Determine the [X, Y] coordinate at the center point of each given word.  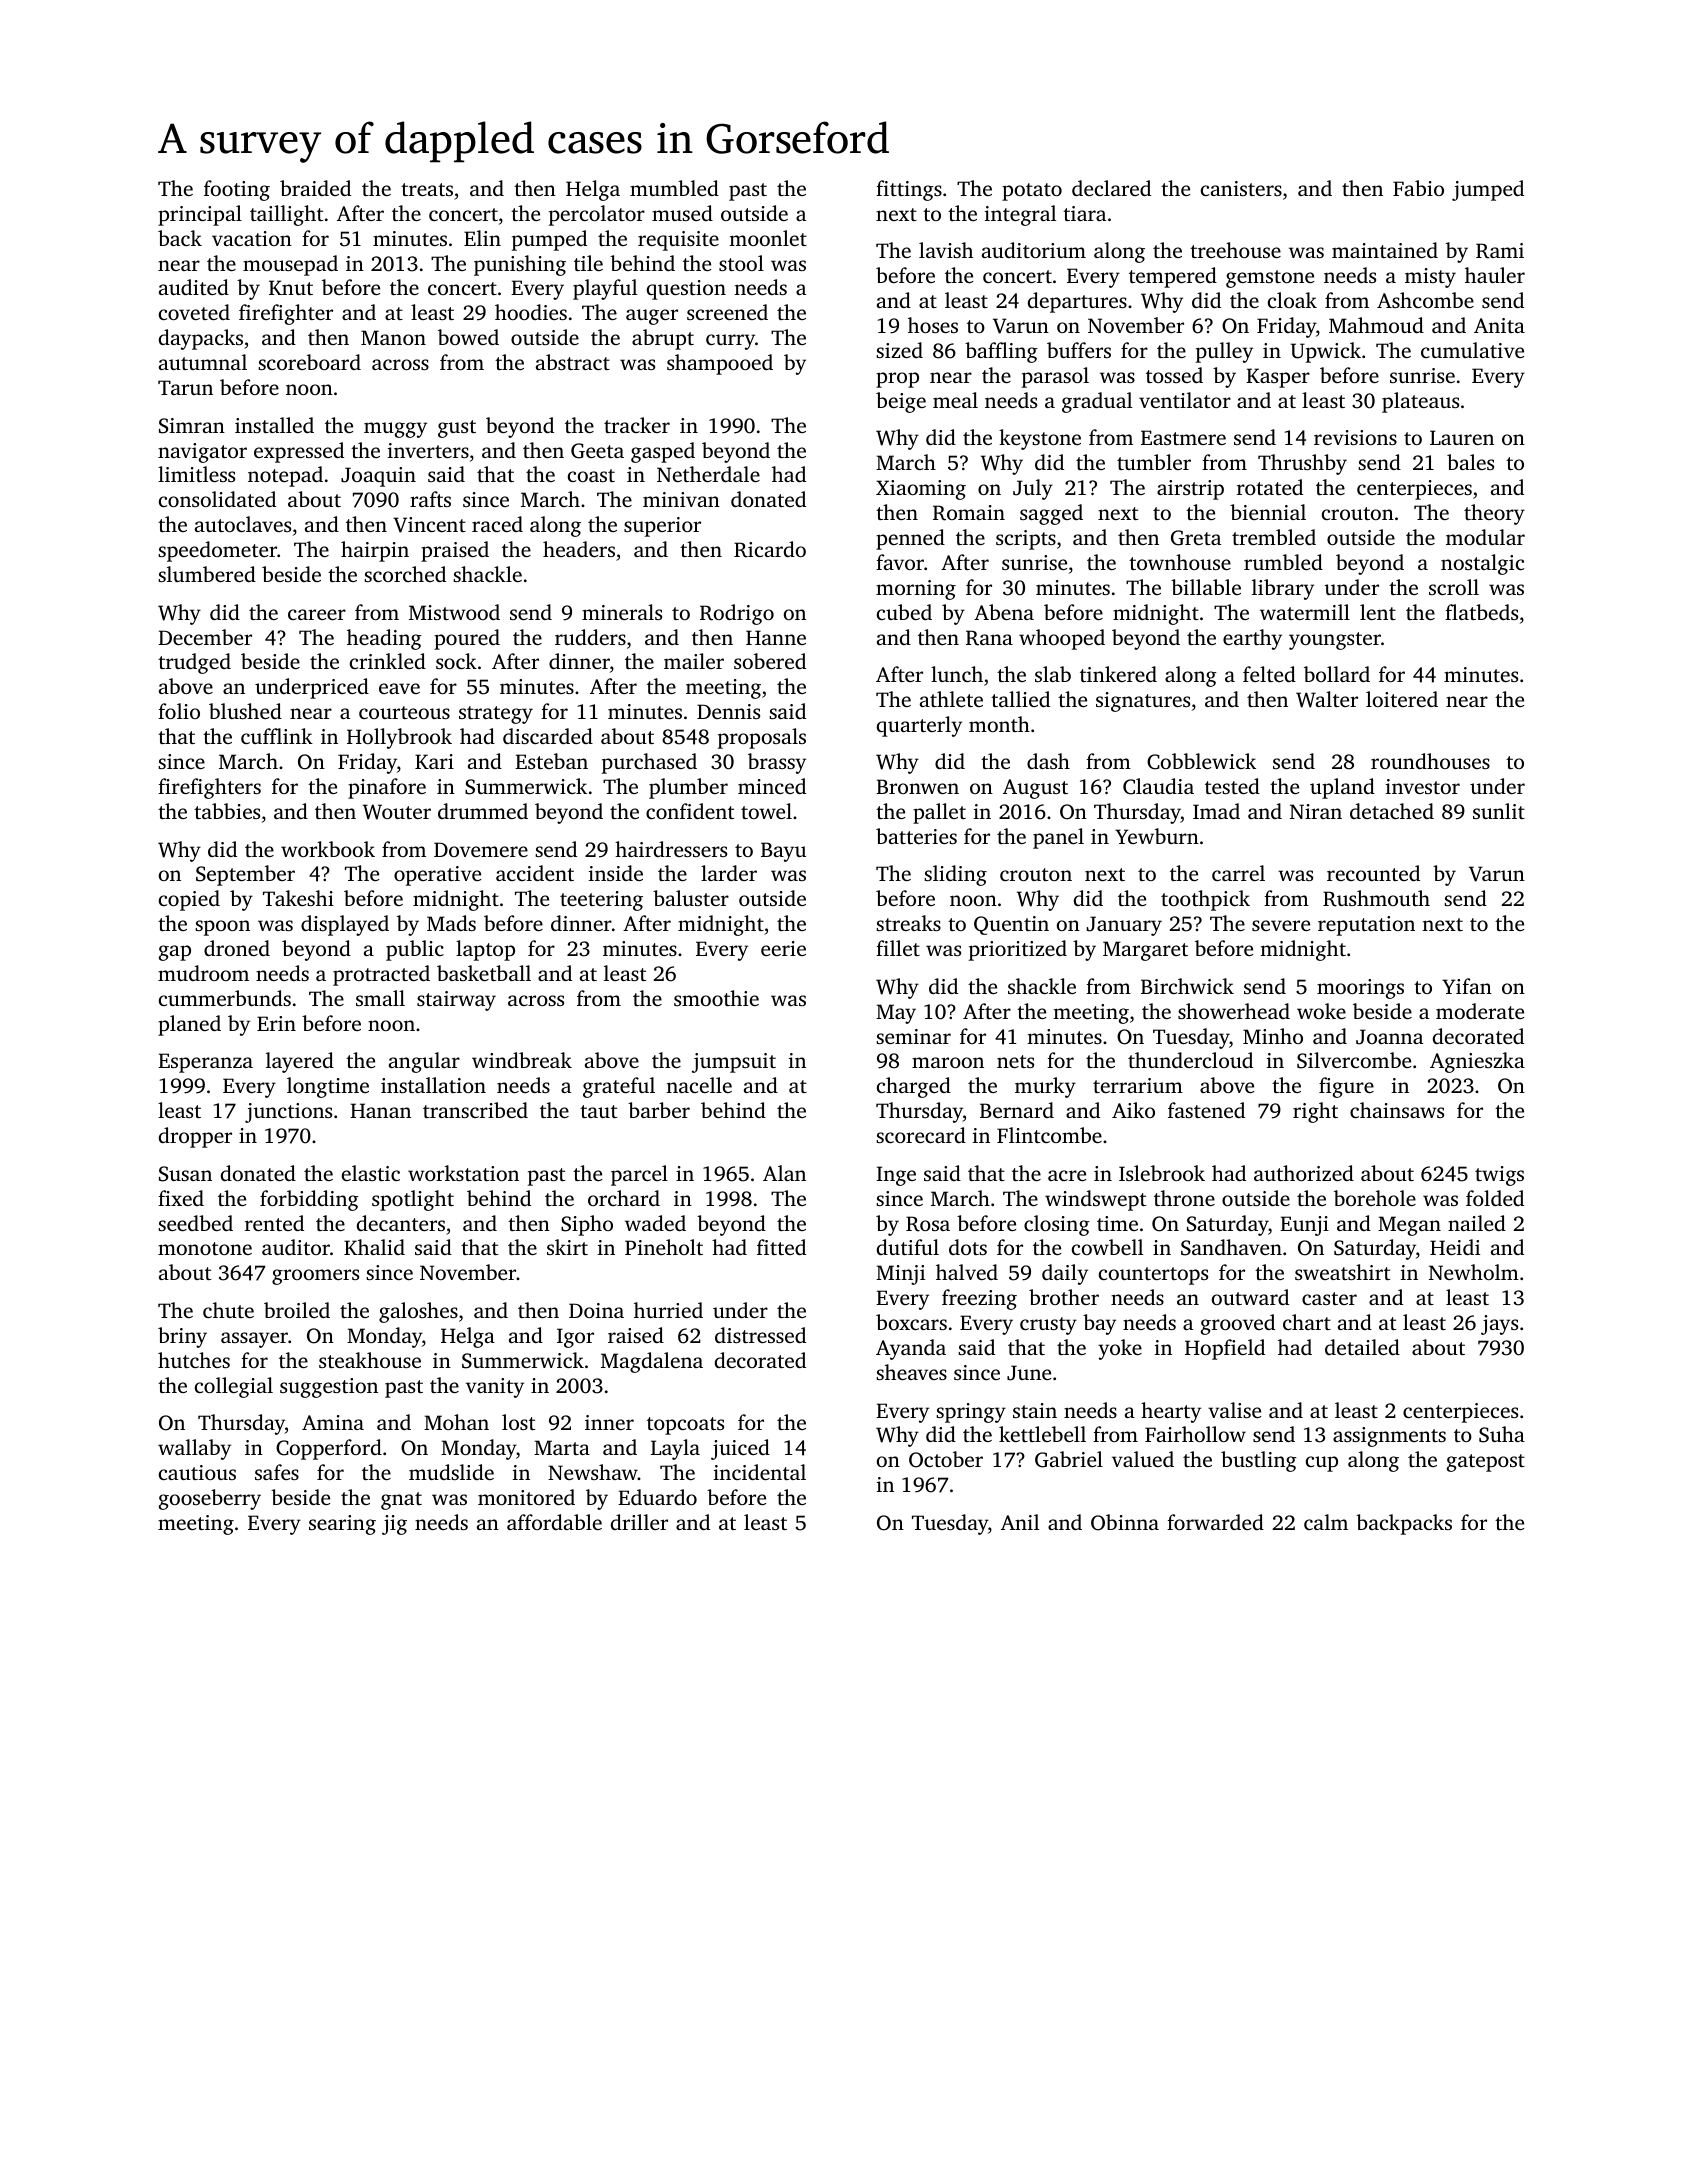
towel [766, 811]
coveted [194, 312]
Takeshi [298, 898]
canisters [1241, 188]
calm [1326, 1522]
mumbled [674, 188]
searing [342, 1525]
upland [1342, 788]
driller [639, 1522]
